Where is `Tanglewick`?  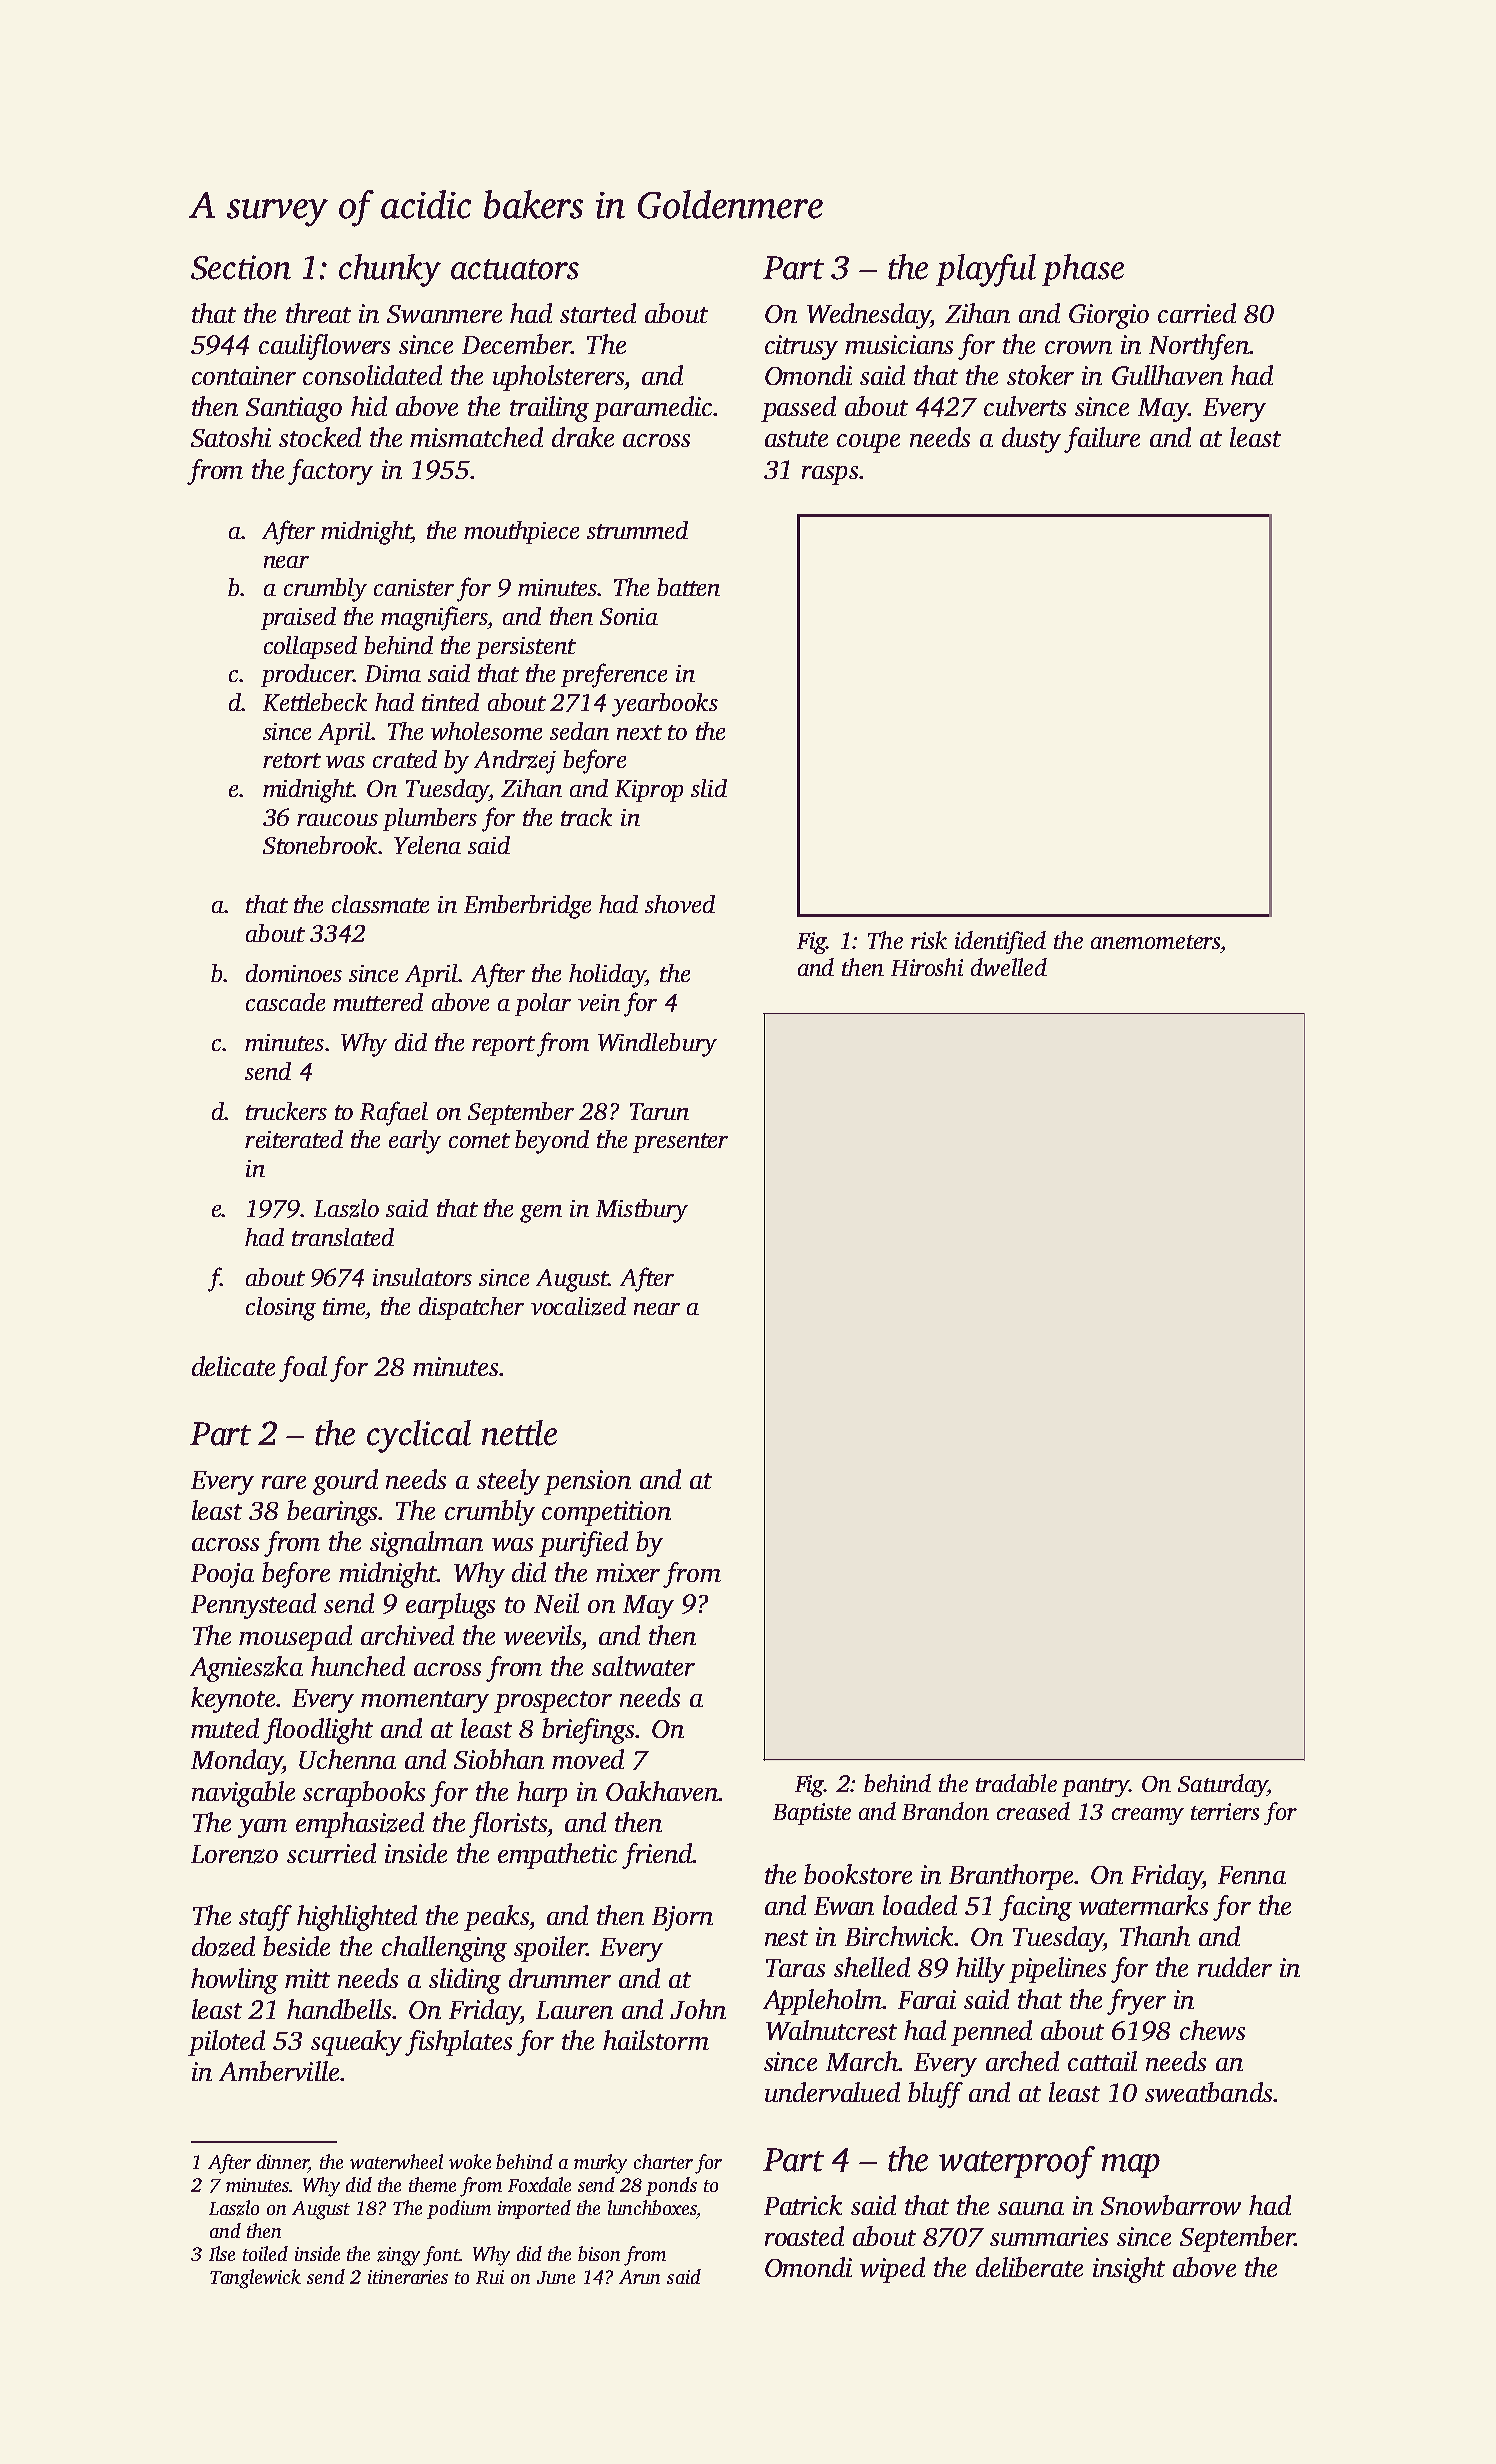 Tanglewick is located at coordinates (255, 2279).
